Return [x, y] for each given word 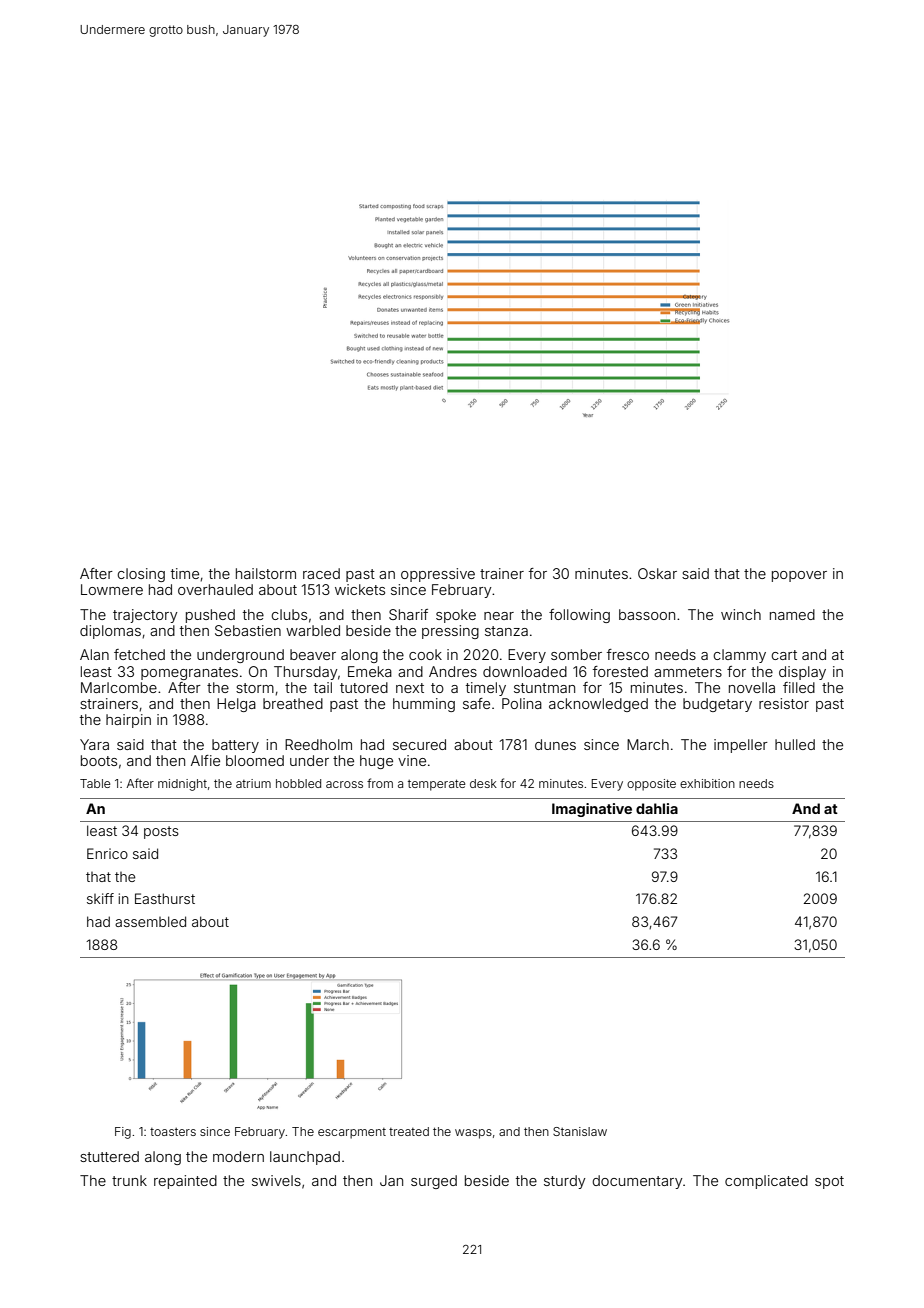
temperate [436, 785]
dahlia [657, 808]
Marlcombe [119, 687]
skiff [100, 898]
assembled [150, 921]
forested [620, 671]
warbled [313, 630]
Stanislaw [580, 1131]
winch [741, 614]
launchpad [305, 1158]
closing [141, 575]
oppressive [438, 575]
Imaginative [592, 810]
